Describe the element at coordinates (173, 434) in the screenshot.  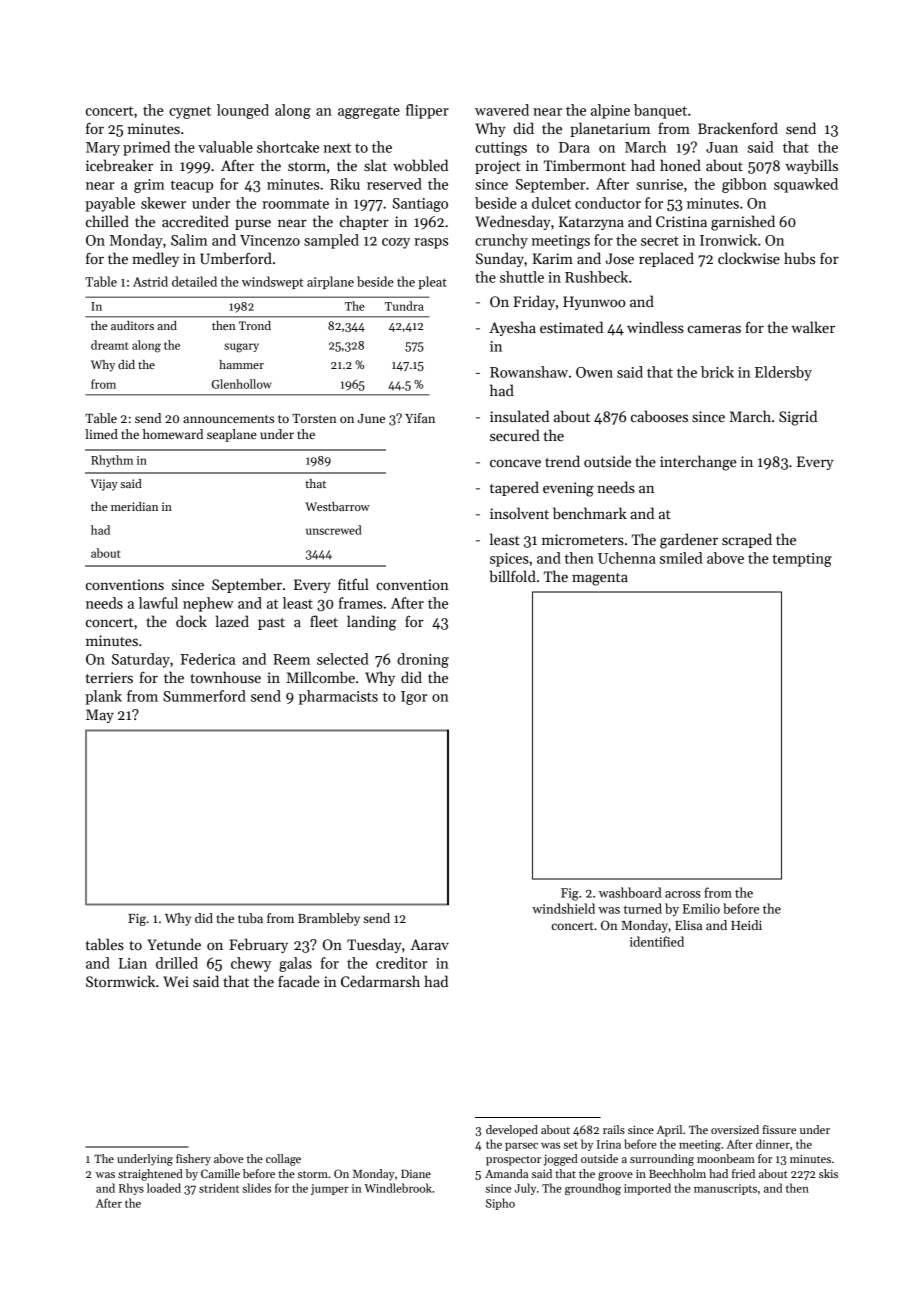
I see `homeward` at that location.
